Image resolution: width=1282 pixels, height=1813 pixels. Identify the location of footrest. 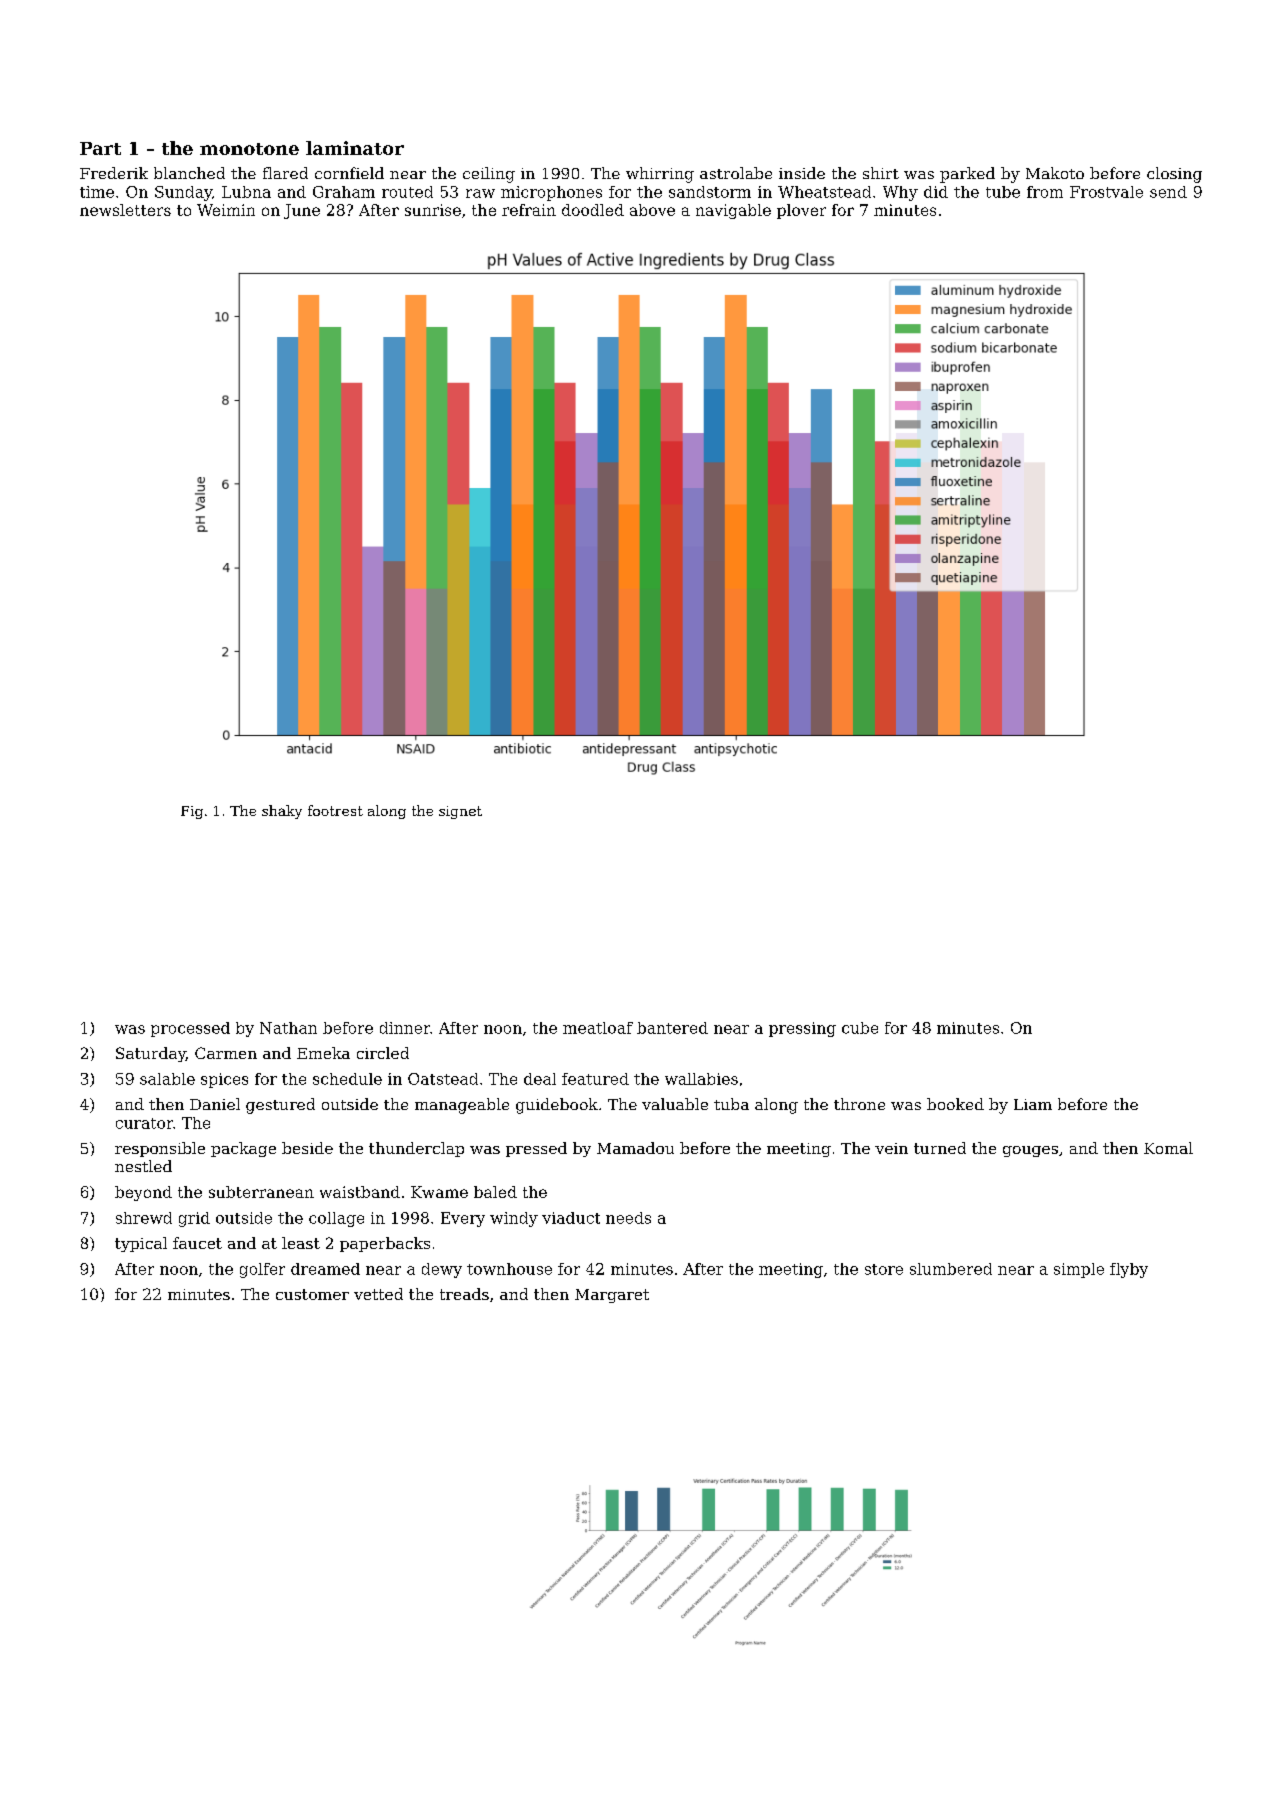
(335, 810).
